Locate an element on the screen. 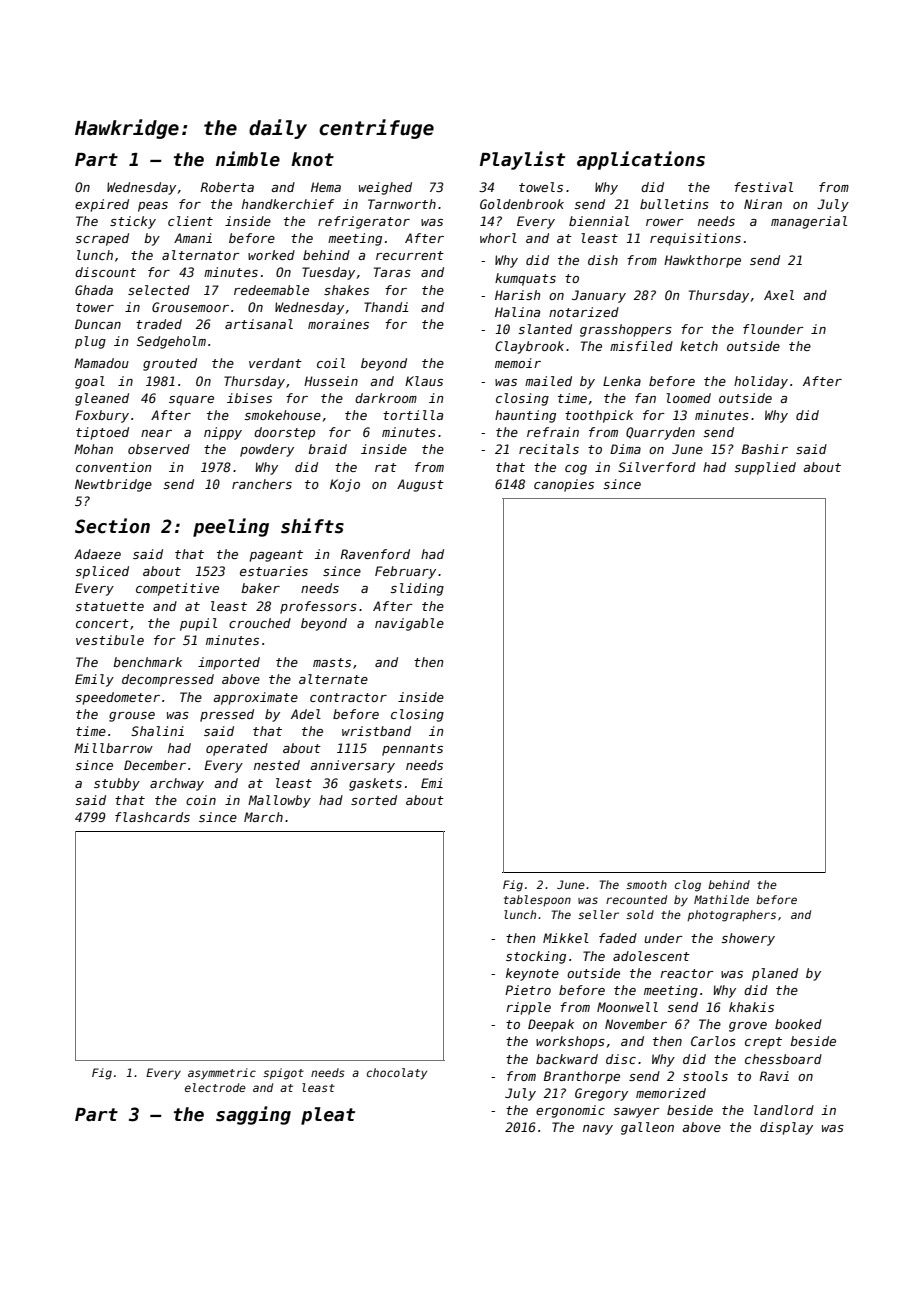  flashcards is located at coordinates (152, 817).
